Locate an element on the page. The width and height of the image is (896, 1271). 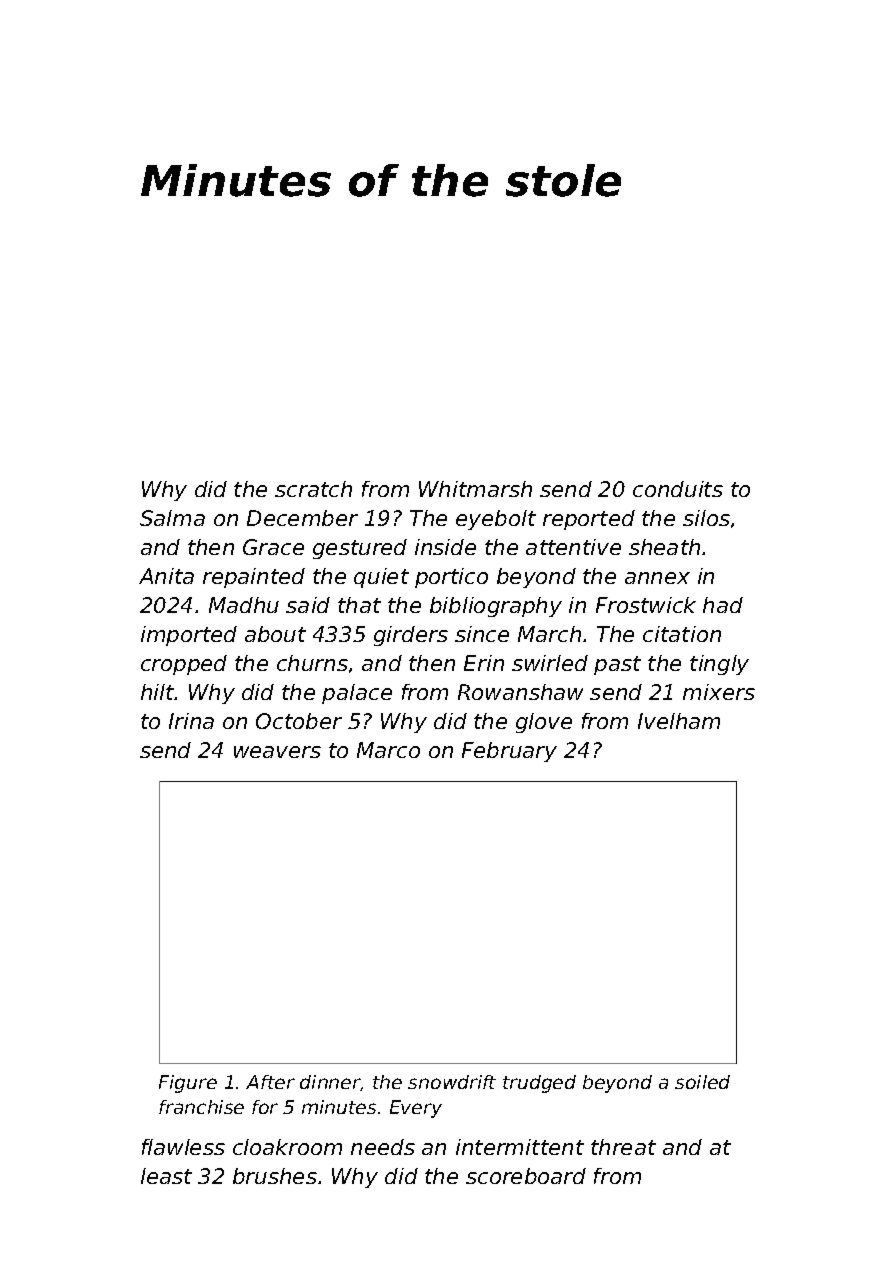
scoreboard is located at coordinates (526, 1176).
